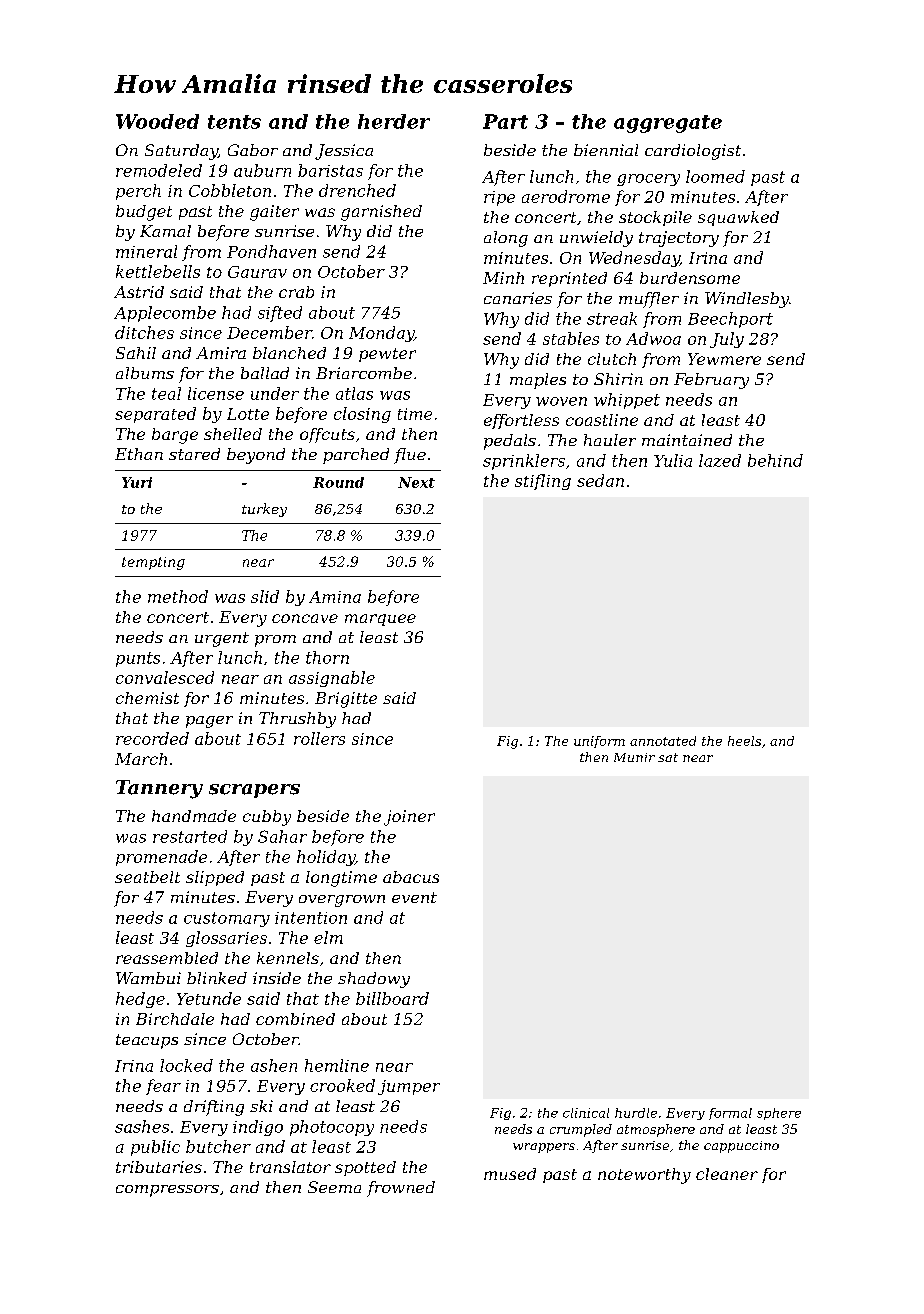 Image resolution: width=924 pixels, height=1314 pixels. I want to click on ashen, so click(274, 1065).
